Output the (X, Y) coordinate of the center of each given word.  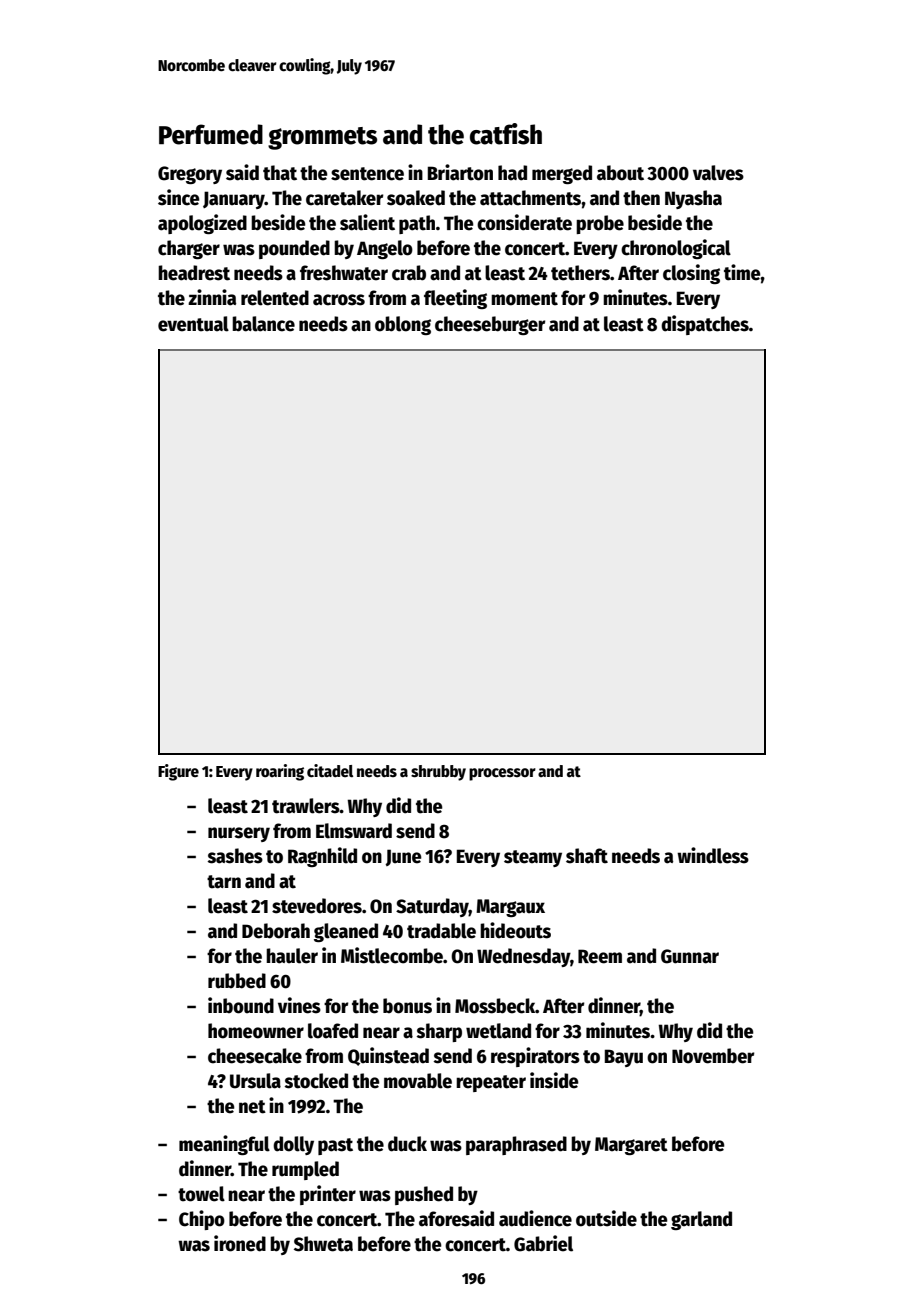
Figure (178, 772)
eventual (193, 324)
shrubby (438, 773)
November (713, 1056)
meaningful (224, 1145)
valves (718, 173)
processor (502, 774)
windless (713, 855)
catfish (506, 134)
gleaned (346, 932)
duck (407, 1144)
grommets (322, 138)
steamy (533, 858)
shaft (587, 856)
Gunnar (690, 956)
